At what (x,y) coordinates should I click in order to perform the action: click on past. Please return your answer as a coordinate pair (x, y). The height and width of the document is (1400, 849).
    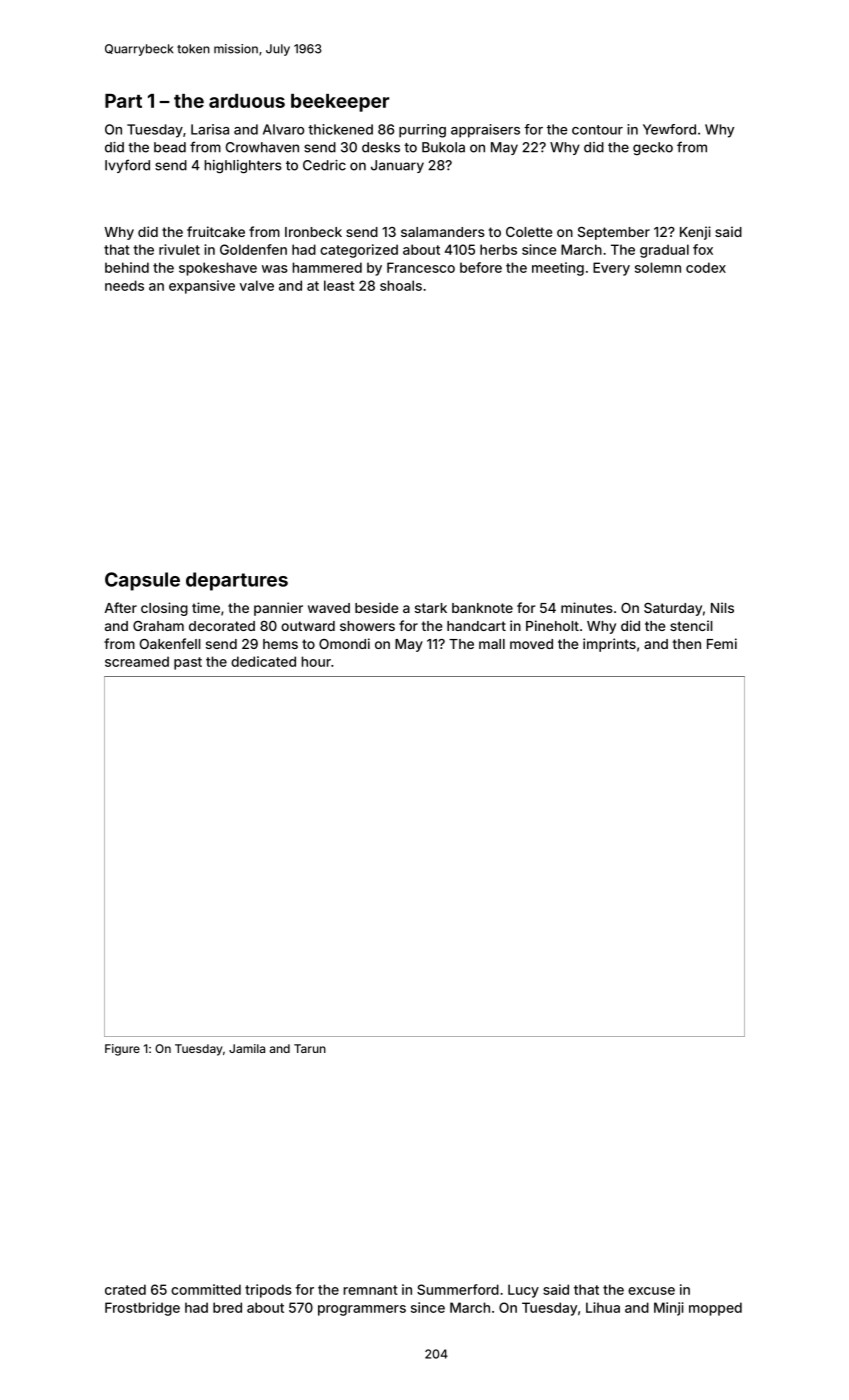
    Looking at the image, I should click on (188, 663).
